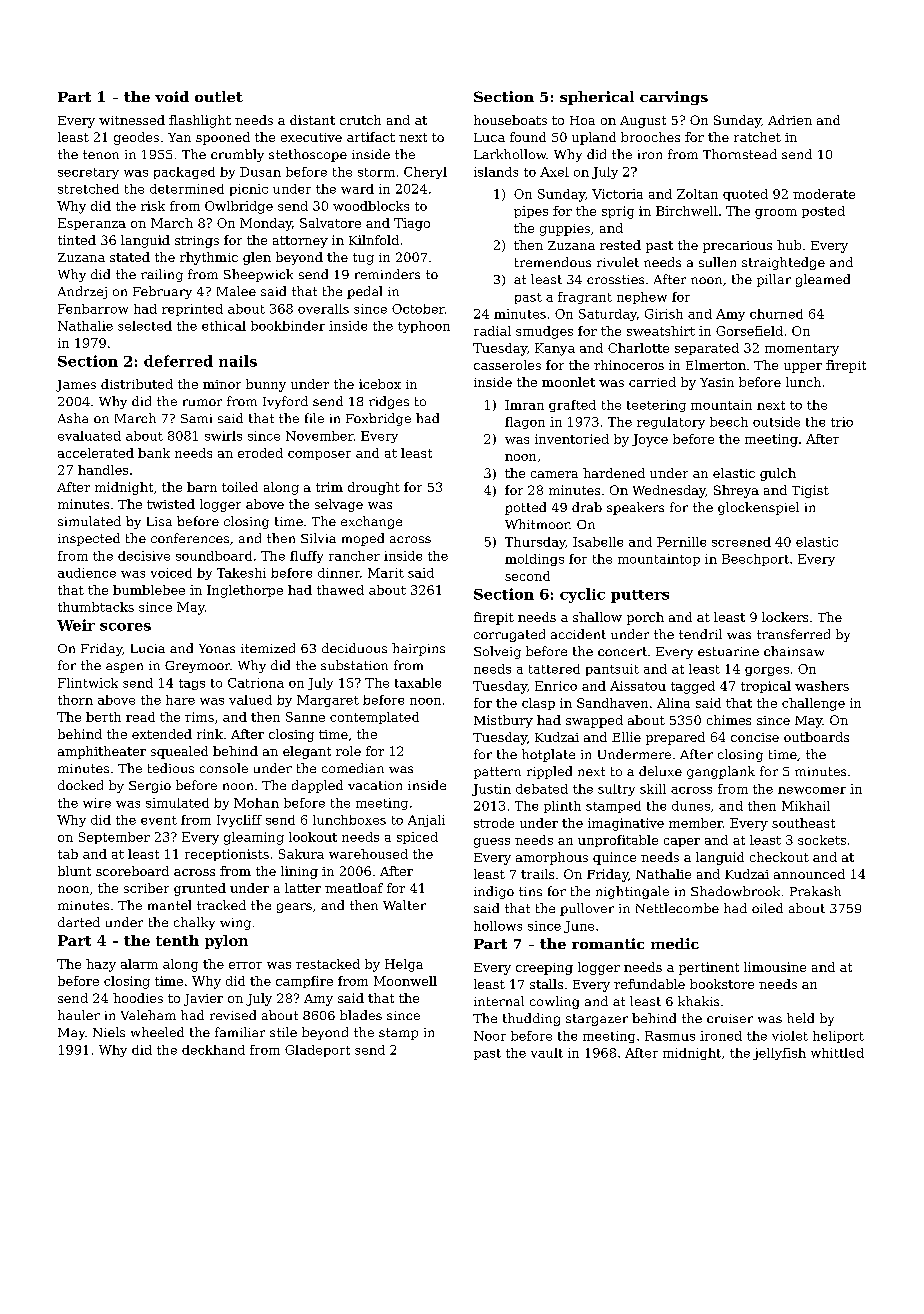 This screenshot has width=924, height=1314. I want to click on outboards, so click(816, 737).
